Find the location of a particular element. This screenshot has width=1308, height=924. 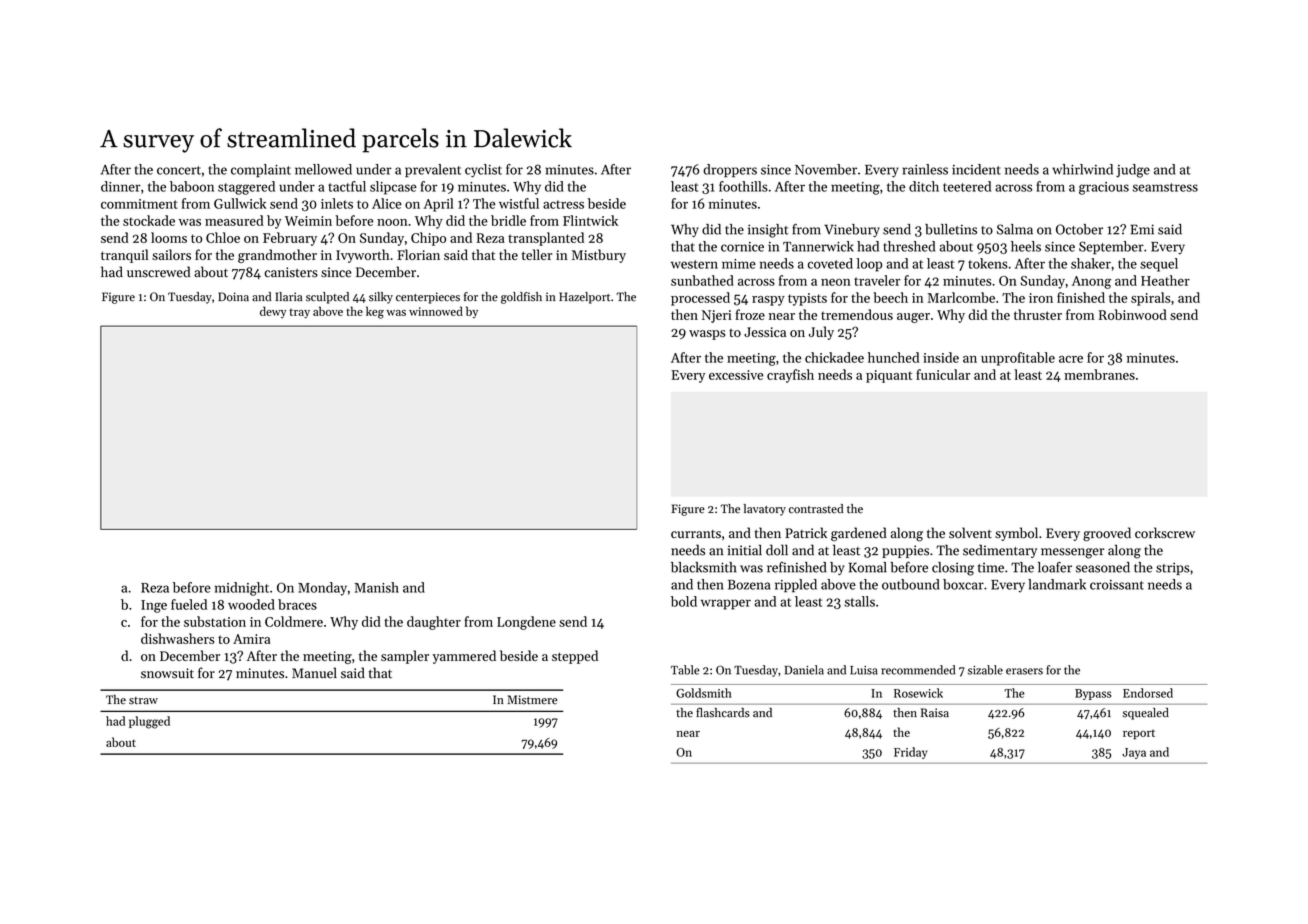

concert is located at coordinates (179, 170).
